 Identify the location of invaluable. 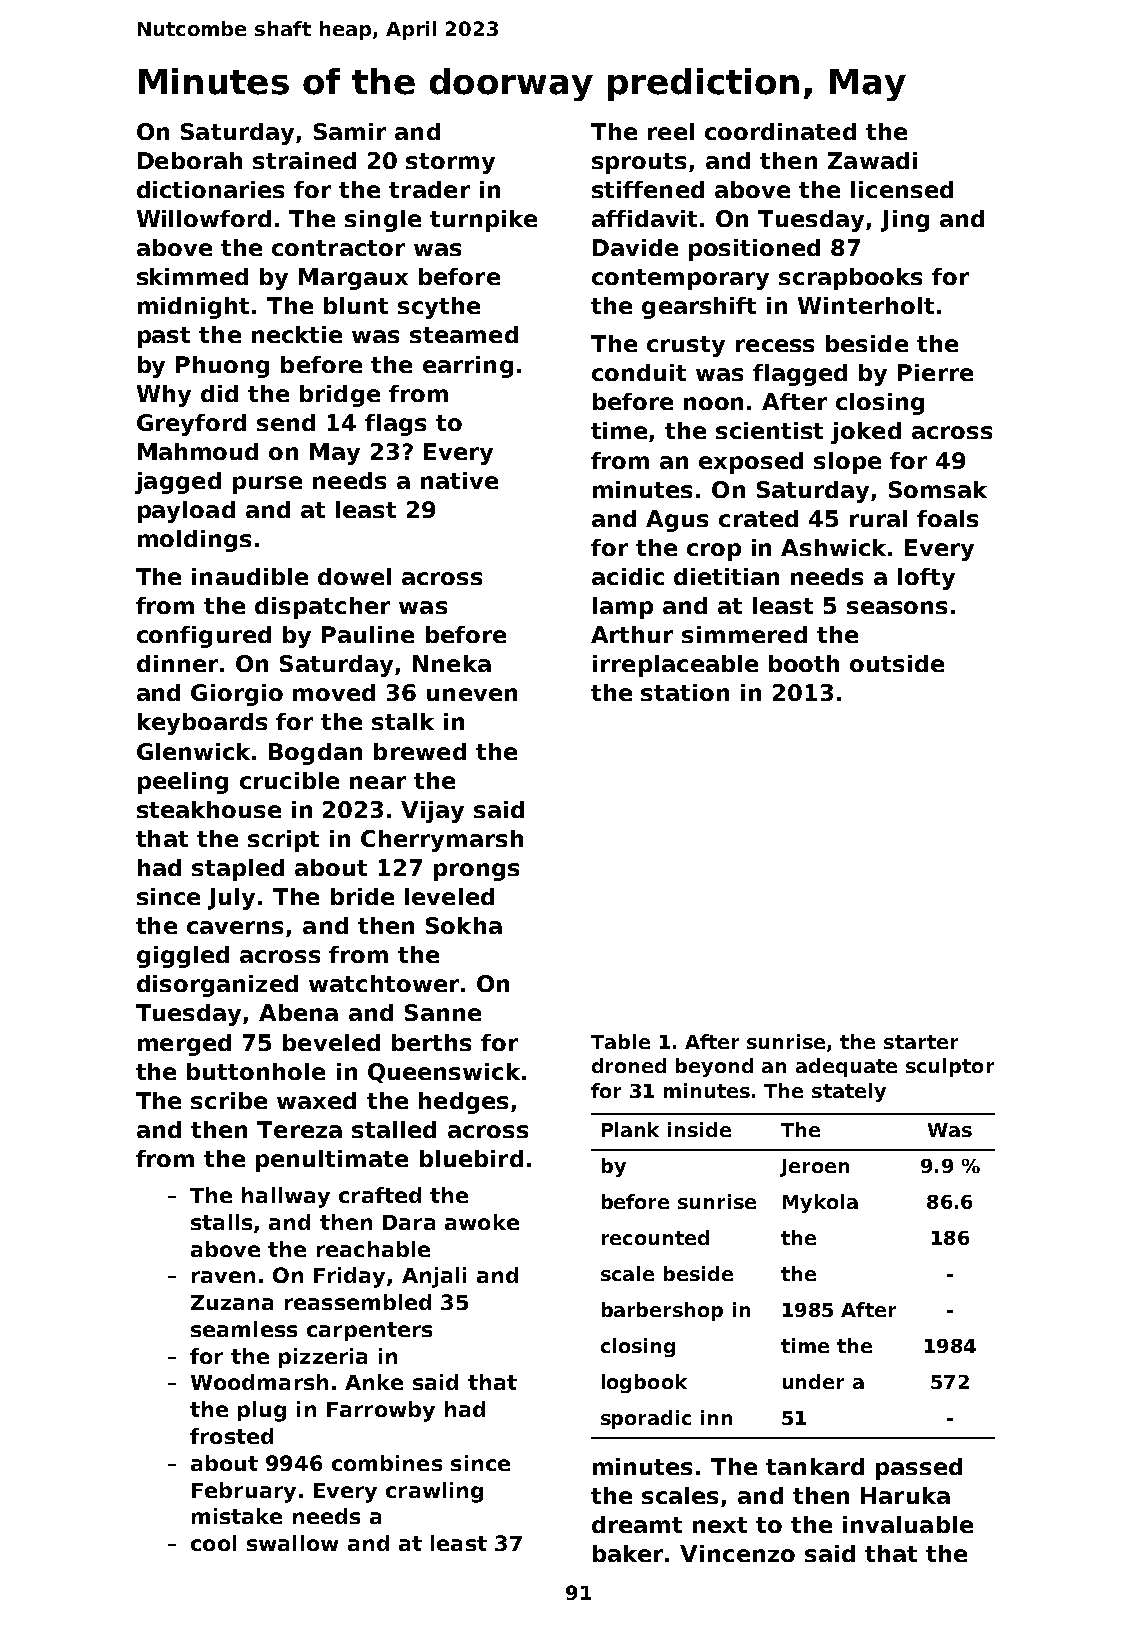
(908, 1524).
